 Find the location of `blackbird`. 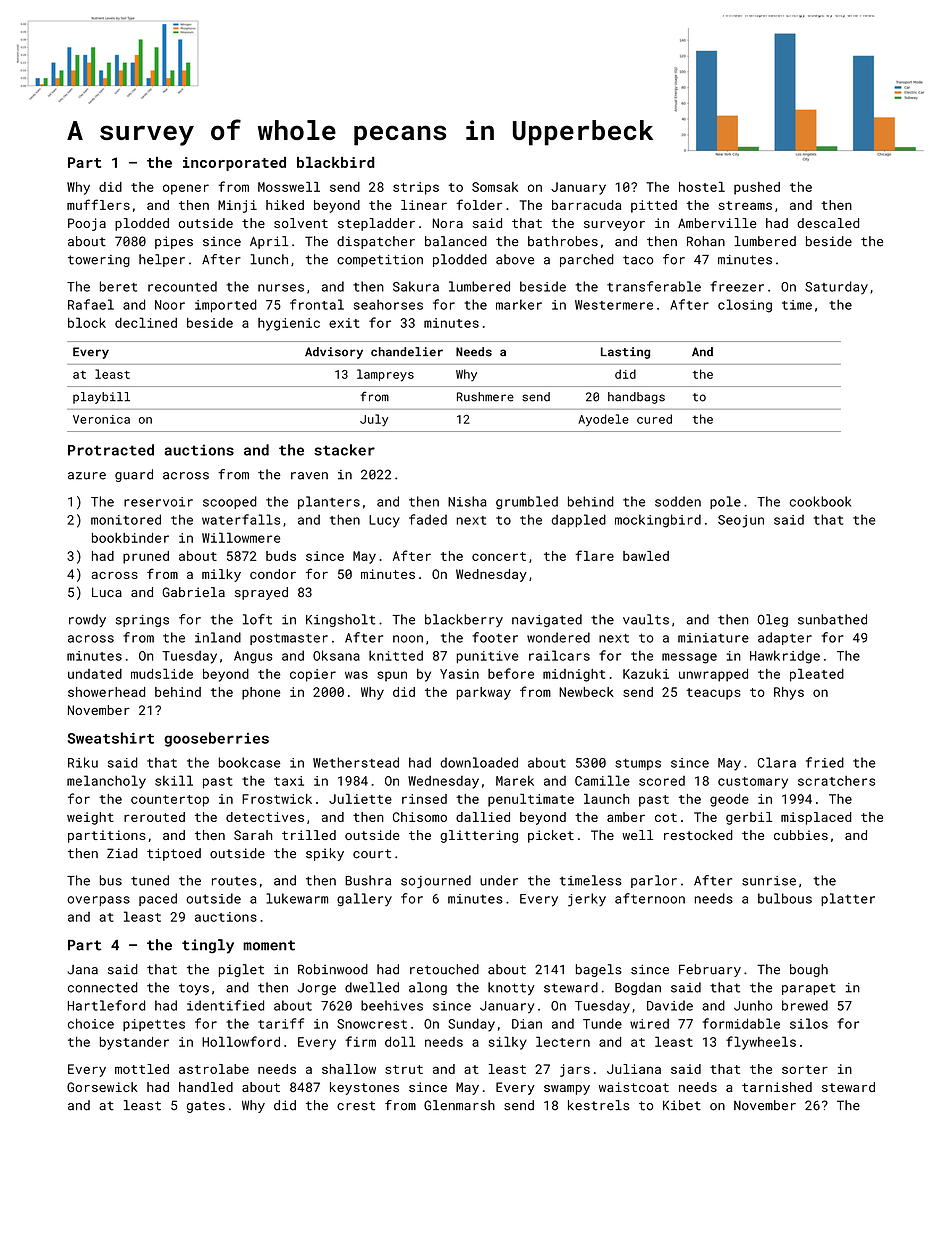

blackbird is located at coordinates (336, 162).
